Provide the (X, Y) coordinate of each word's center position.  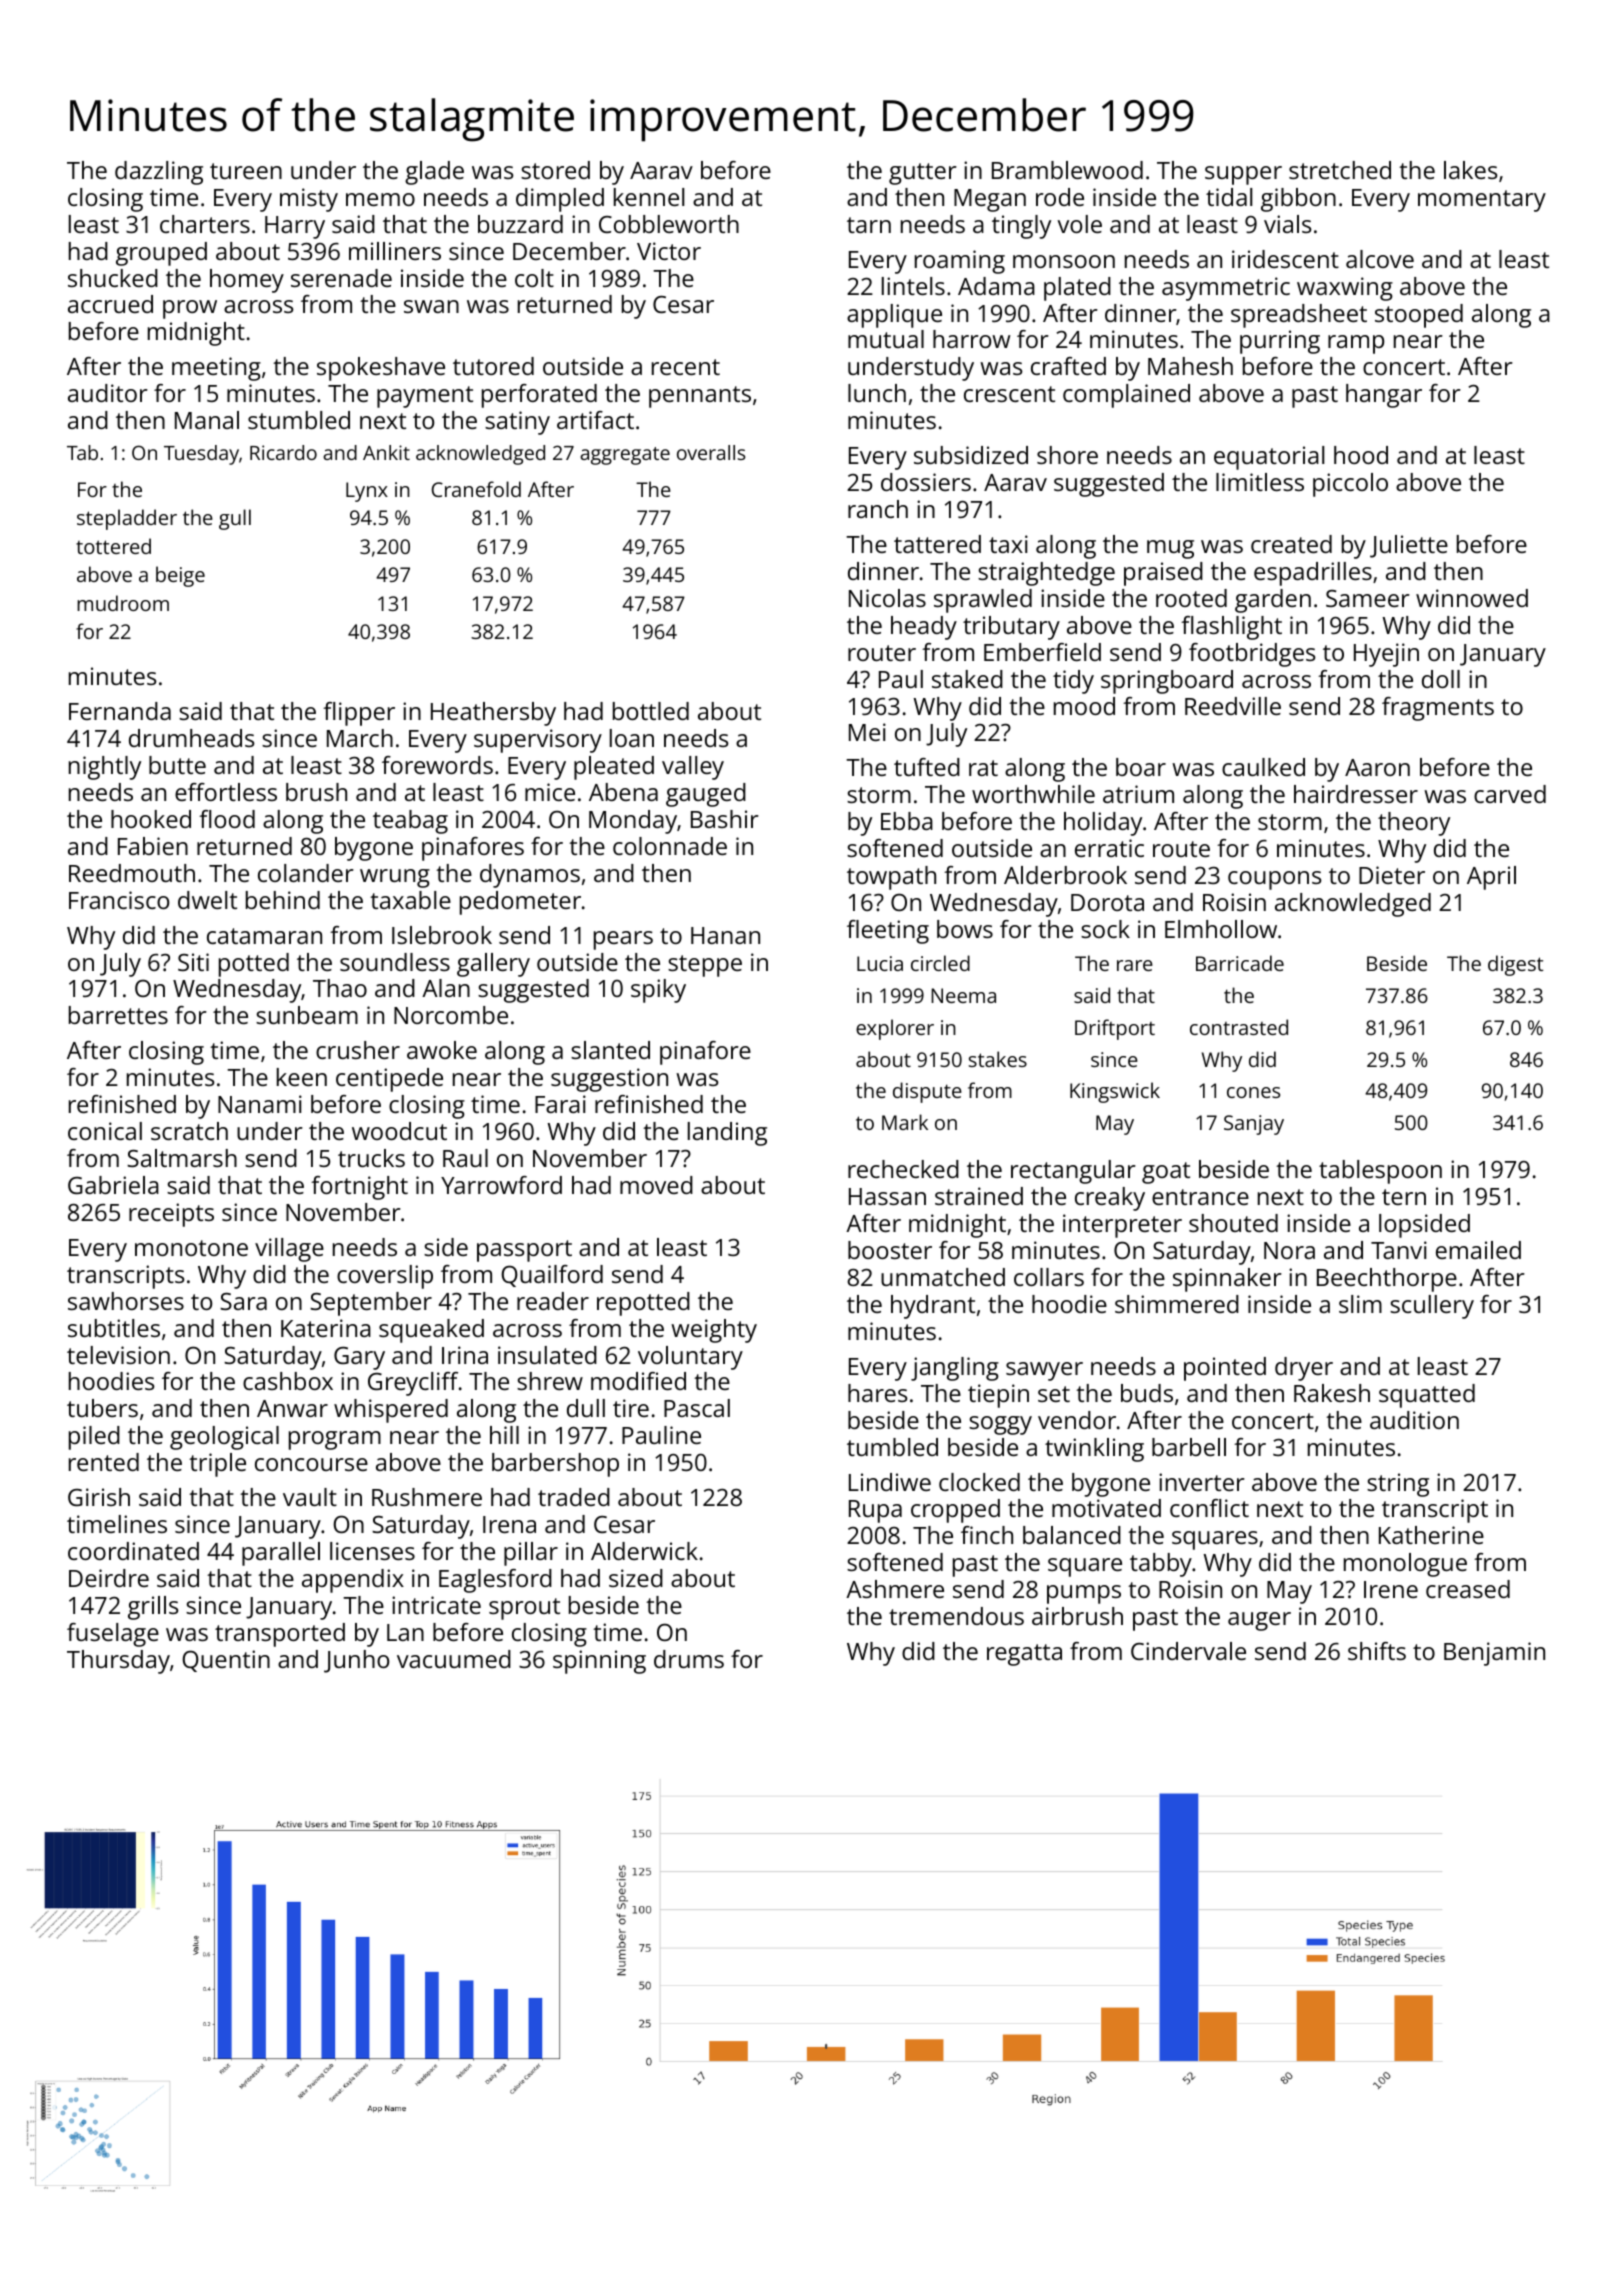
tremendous (956, 1616)
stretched (1340, 170)
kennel (649, 197)
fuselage (113, 1635)
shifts (1377, 1651)
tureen (246, 171)
